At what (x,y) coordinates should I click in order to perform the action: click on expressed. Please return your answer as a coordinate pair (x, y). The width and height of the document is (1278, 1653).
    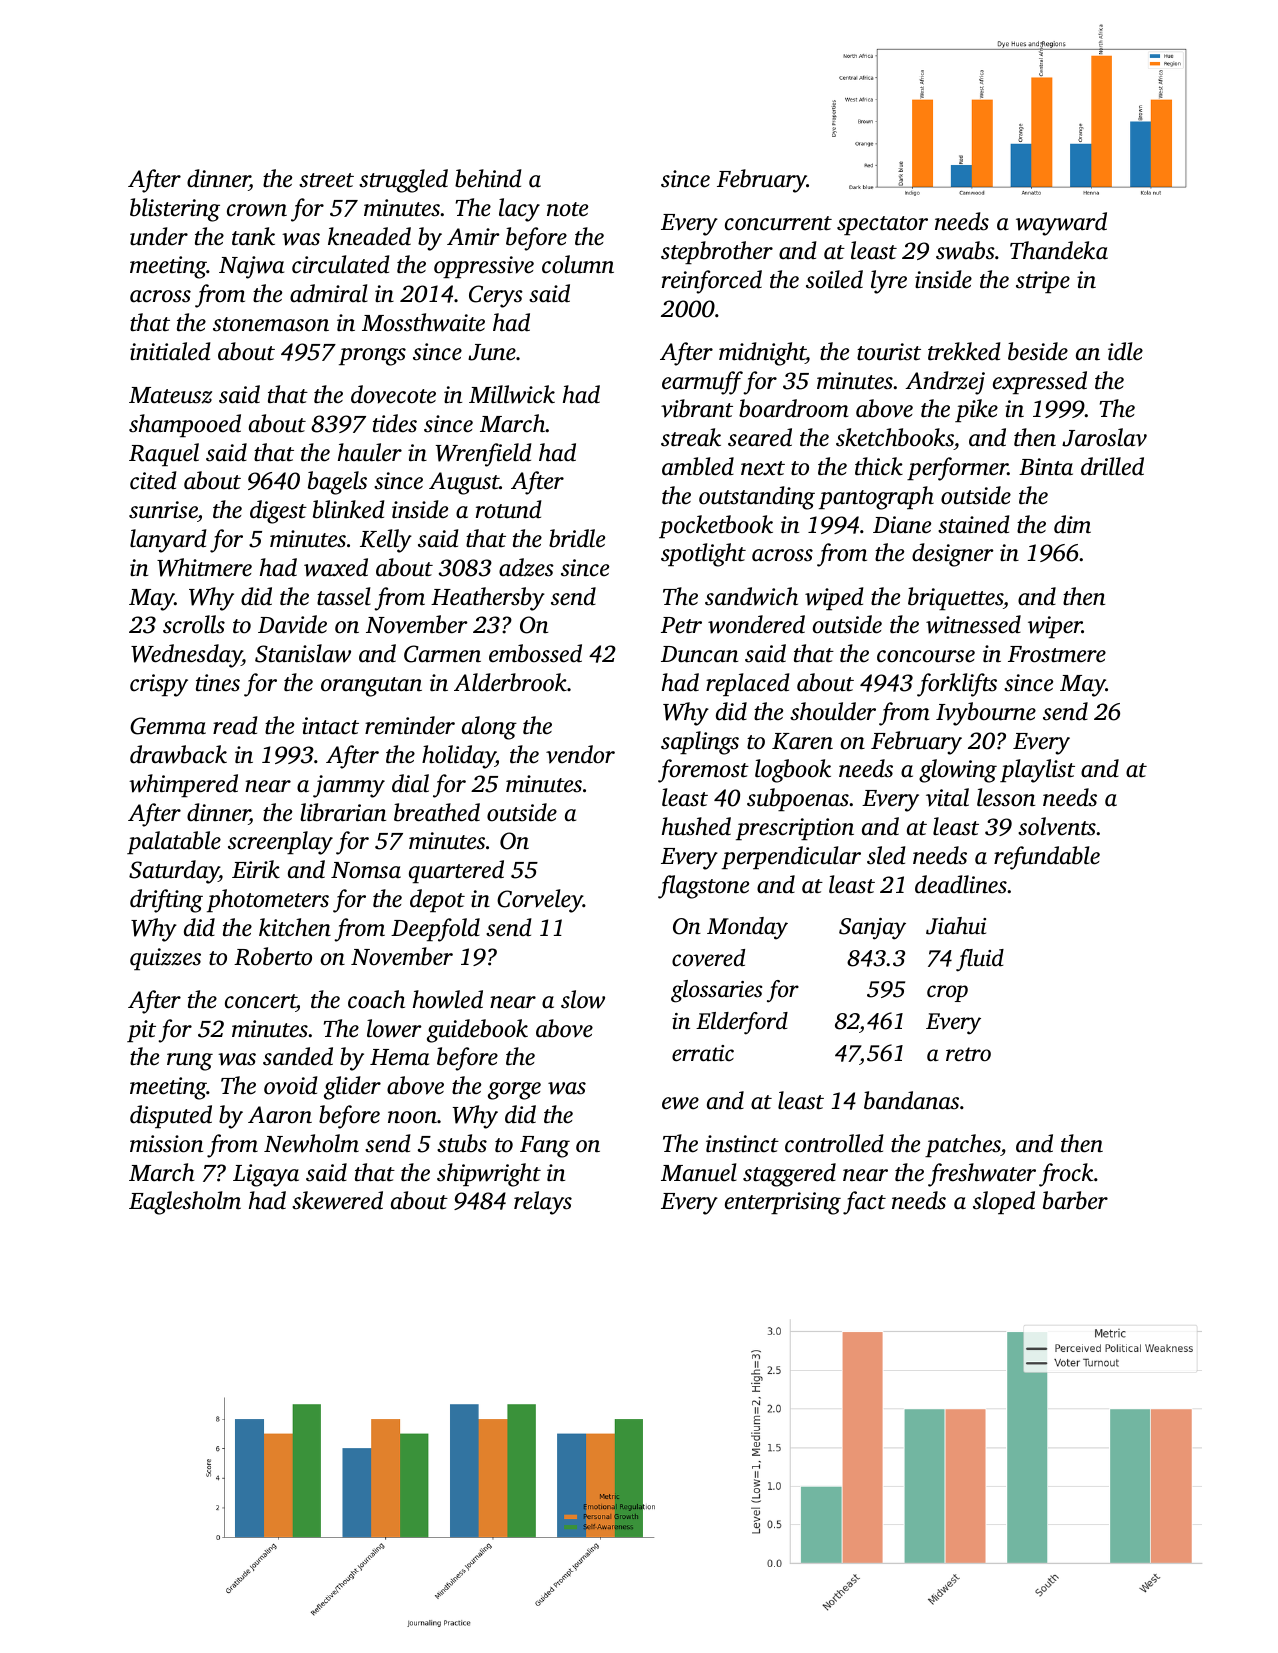
    Looking at the image, I should click on (1040, 382).
